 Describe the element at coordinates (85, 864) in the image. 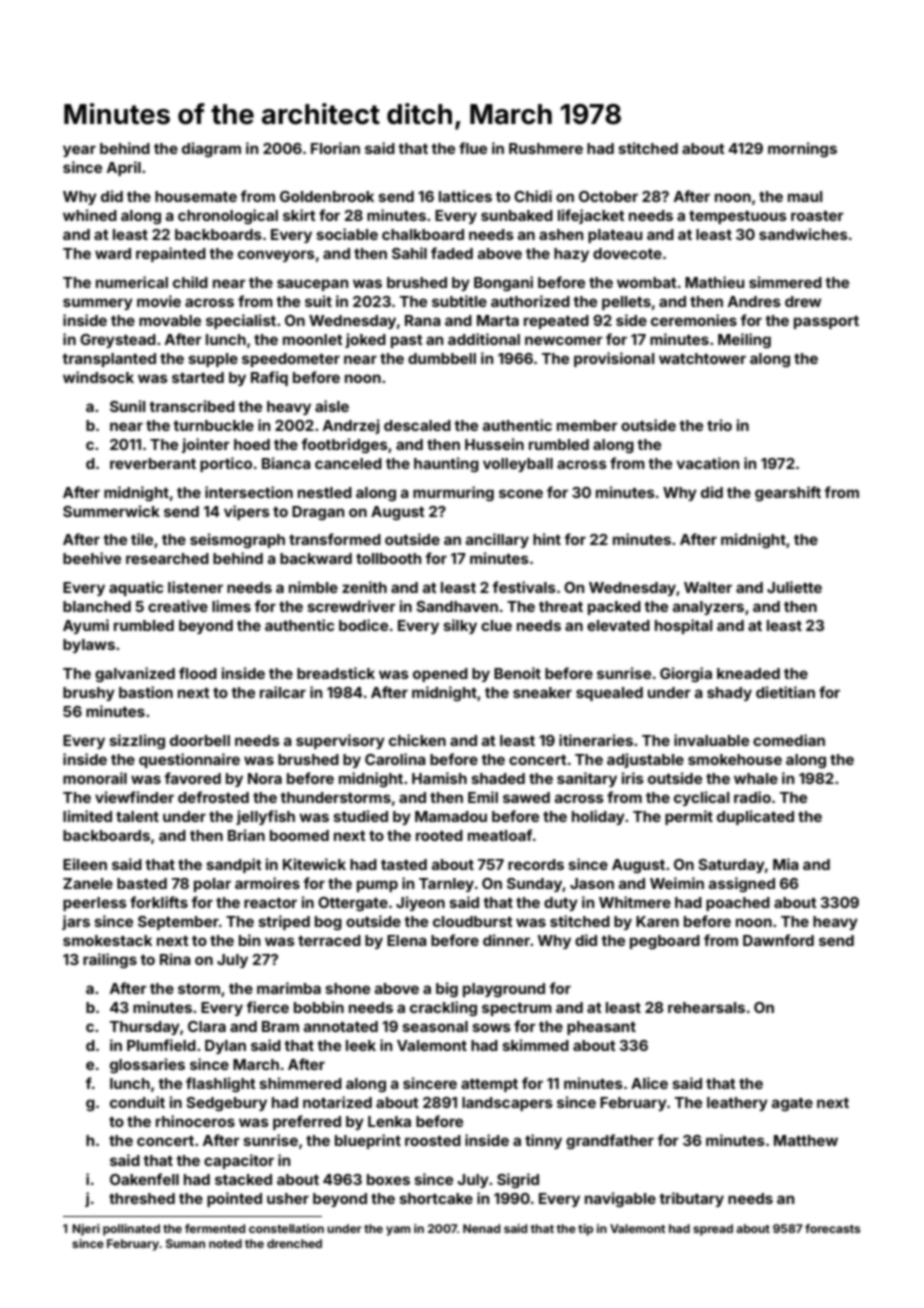

I see `Eileen` at that location.
